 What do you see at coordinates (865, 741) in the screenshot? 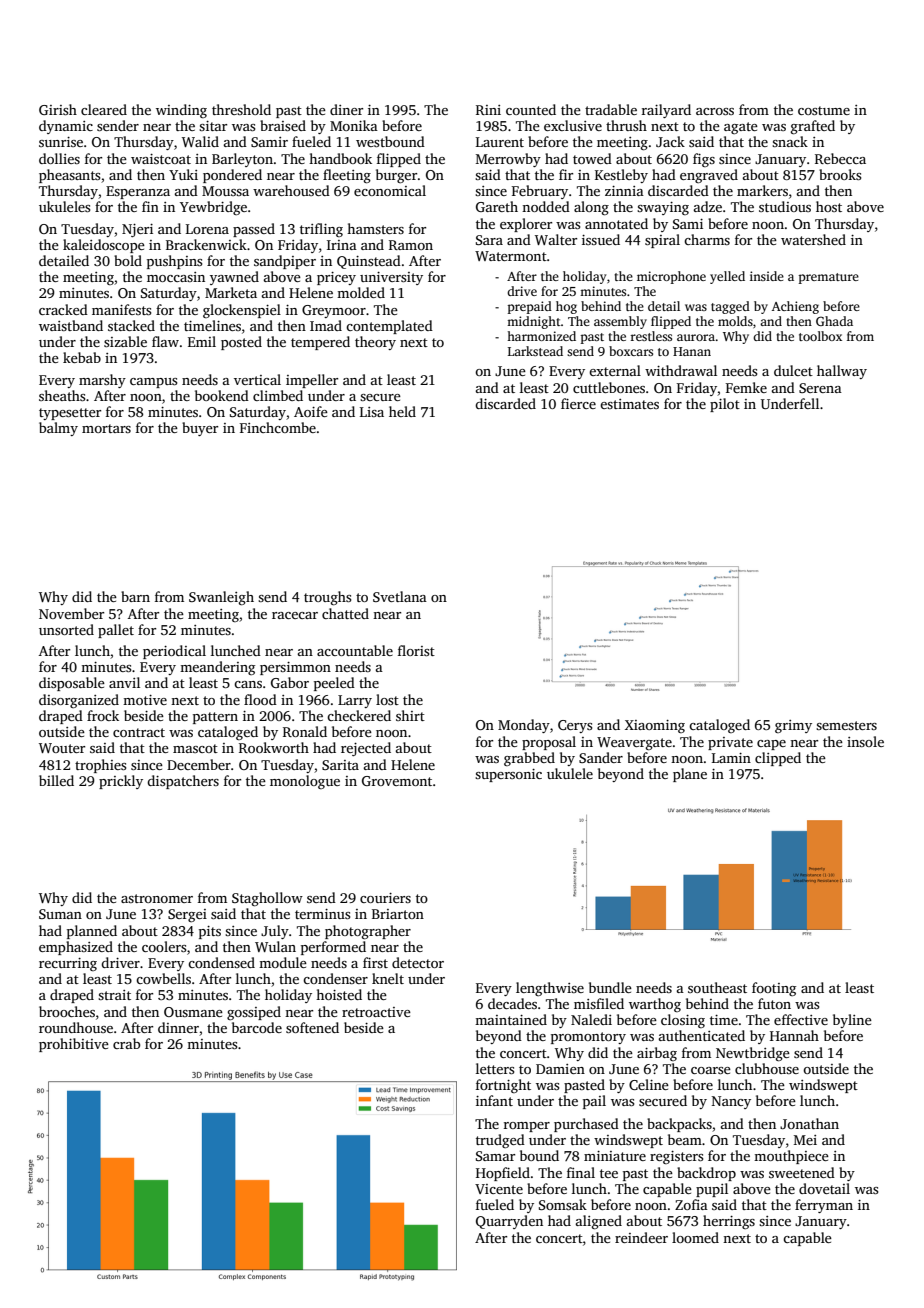
I see `insole` at bounding box center [865, 741].
